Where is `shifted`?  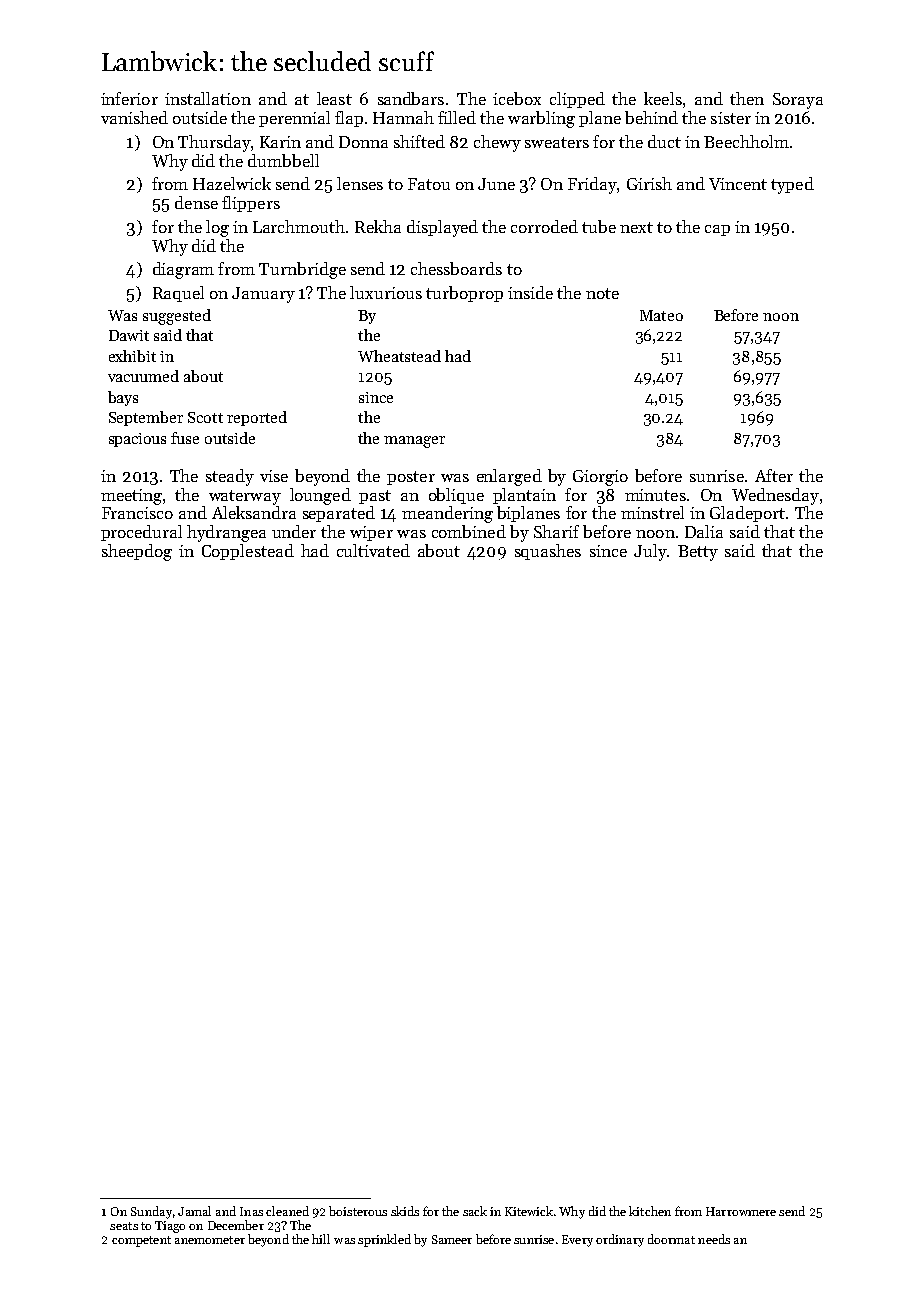 shifted is located at coordinates (419, 141).
